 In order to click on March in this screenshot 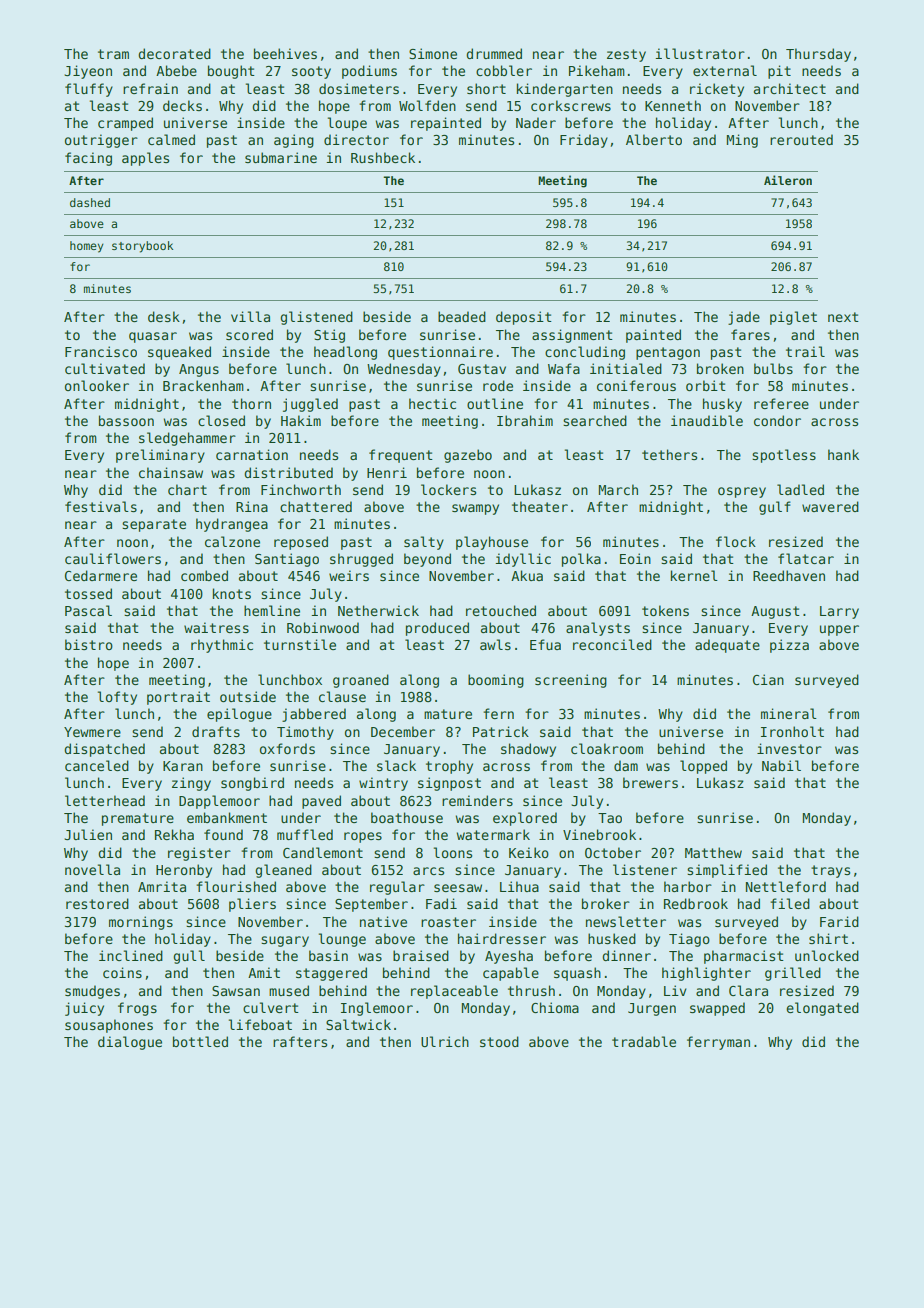, I will do `click(618, 489)`.
